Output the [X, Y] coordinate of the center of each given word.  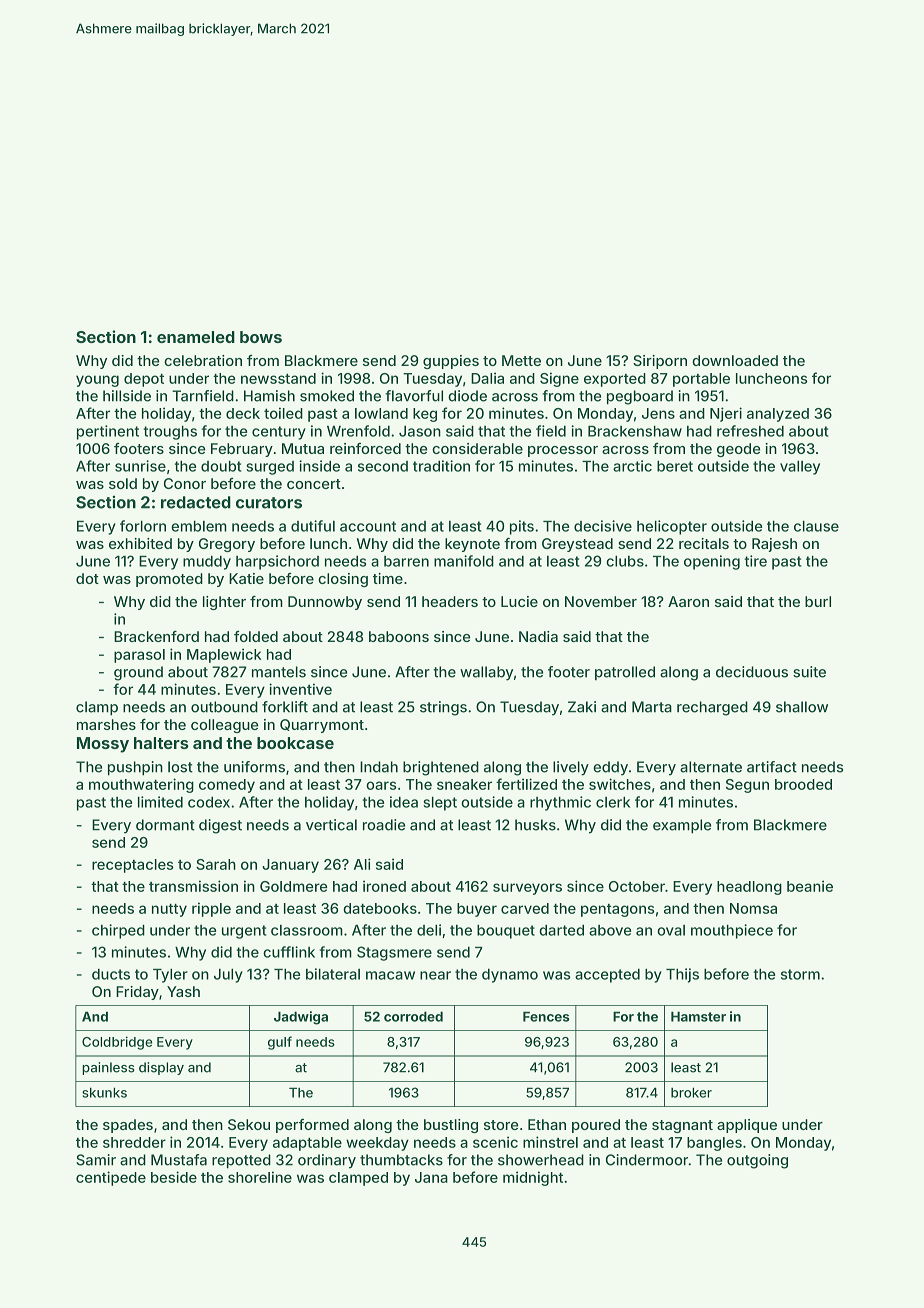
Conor [185, 483]
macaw [390, 975]
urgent [244, 932]
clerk [613, 802]
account [368, 526]
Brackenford [156, 636]
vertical [331, 825]
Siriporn [660, 362]
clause [816, 526]
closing [343, 580]
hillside [127, 396]
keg [425, 415]
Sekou [249, 1124]
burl [818, 601]
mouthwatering [141, 785]
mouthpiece [732, 931]
